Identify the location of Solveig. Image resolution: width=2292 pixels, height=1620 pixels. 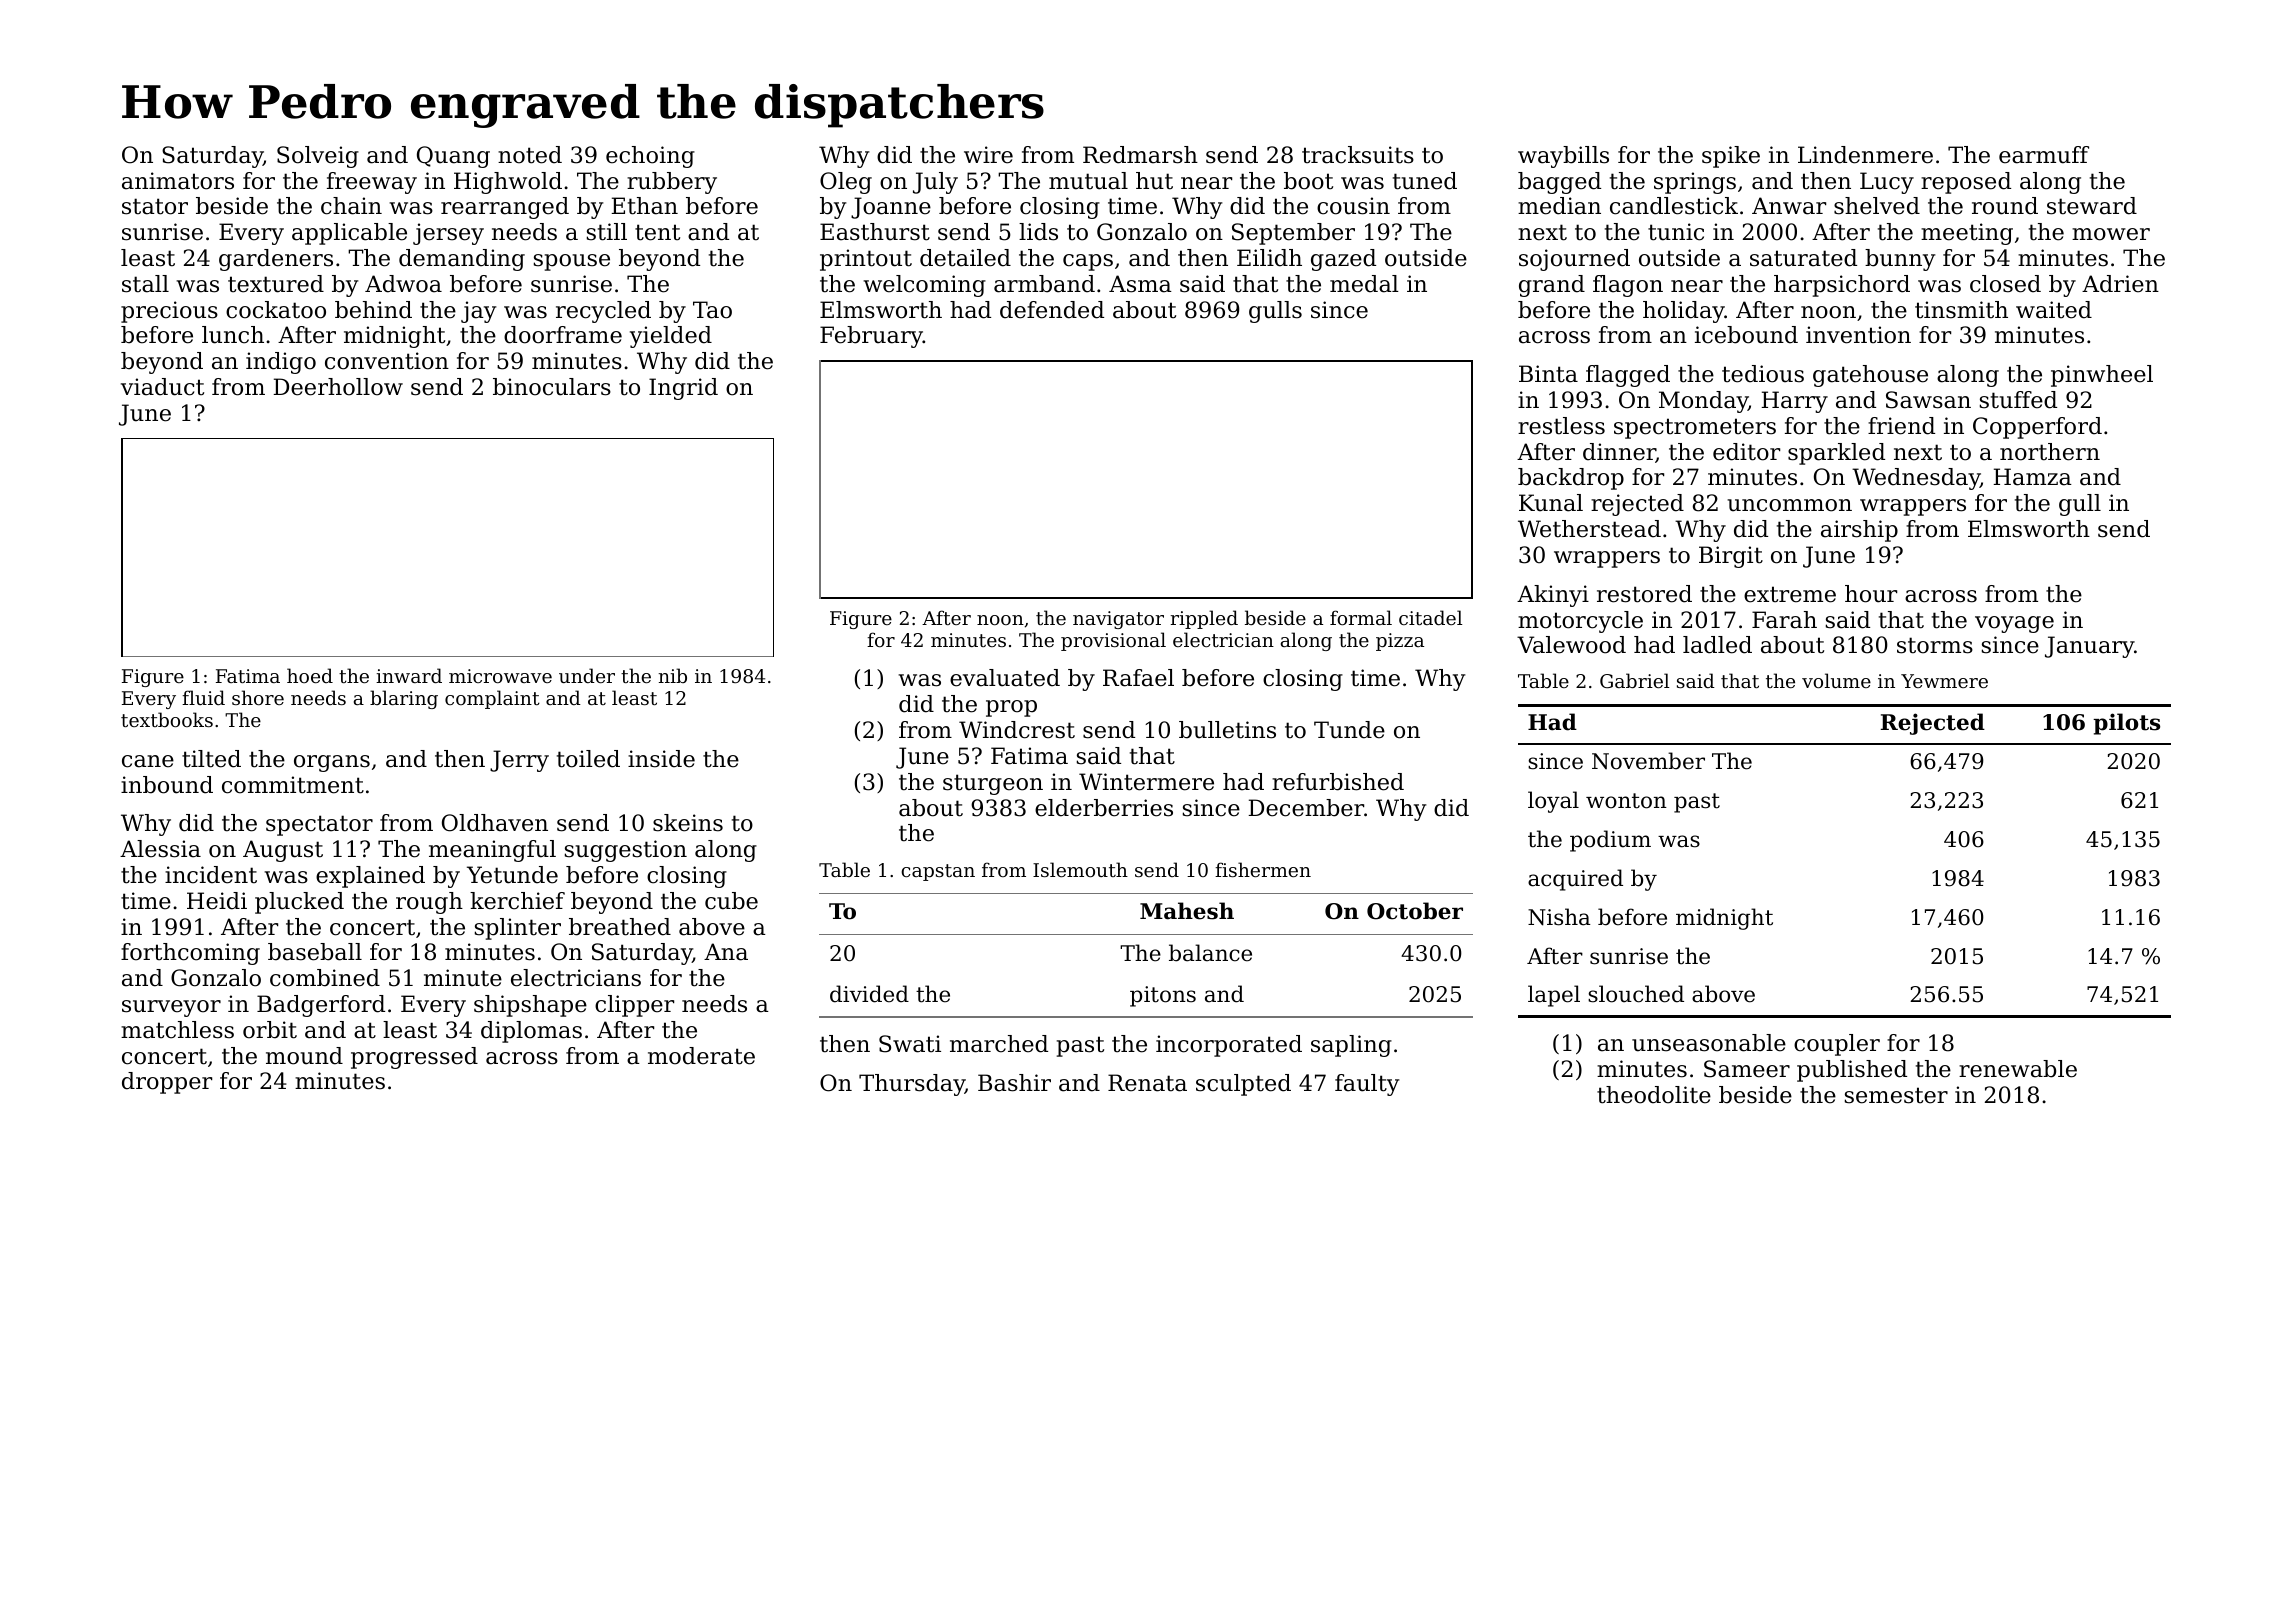
(318, 157).
